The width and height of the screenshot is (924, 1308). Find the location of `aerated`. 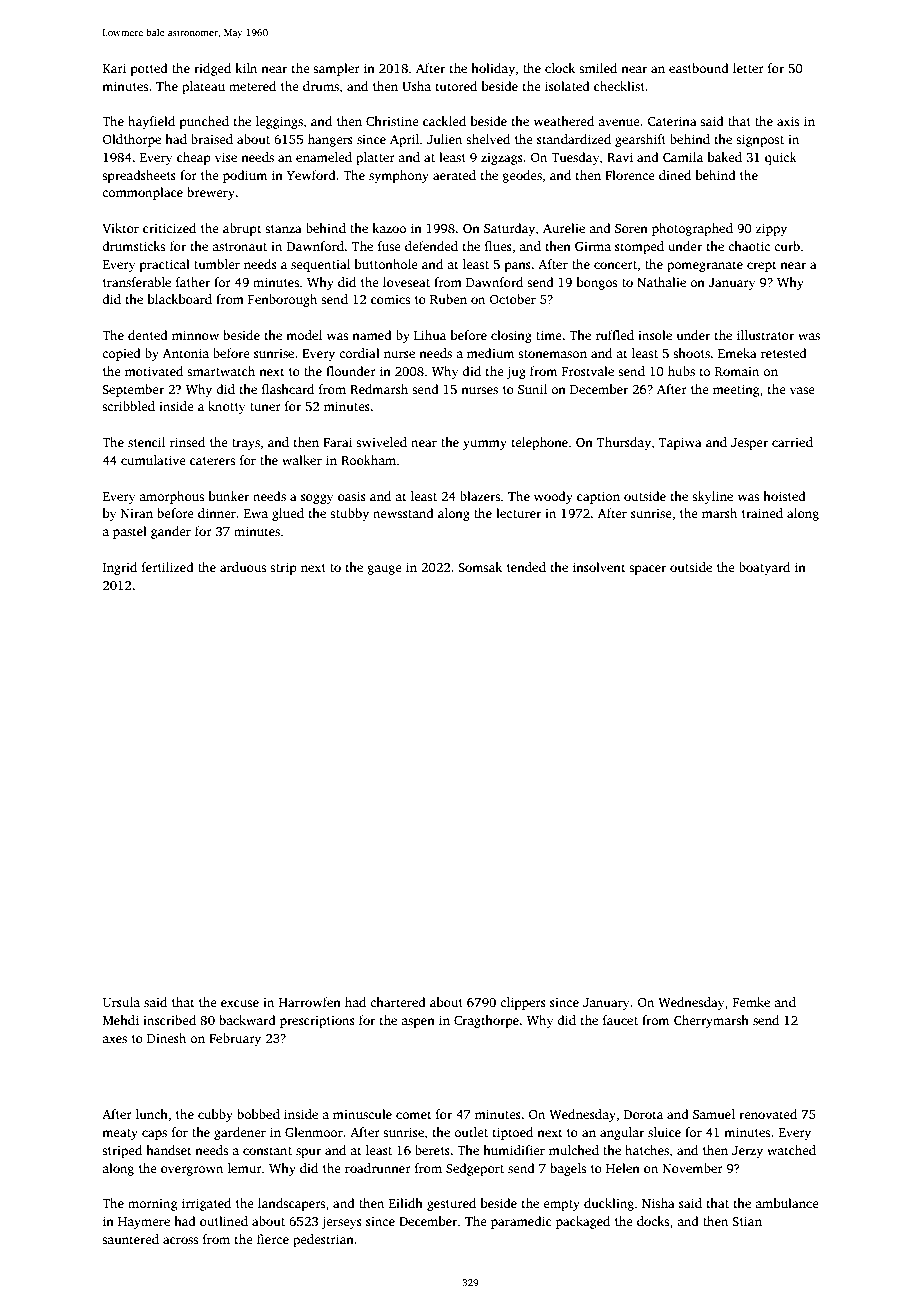

aerated is located at coordinates (454, 175).
